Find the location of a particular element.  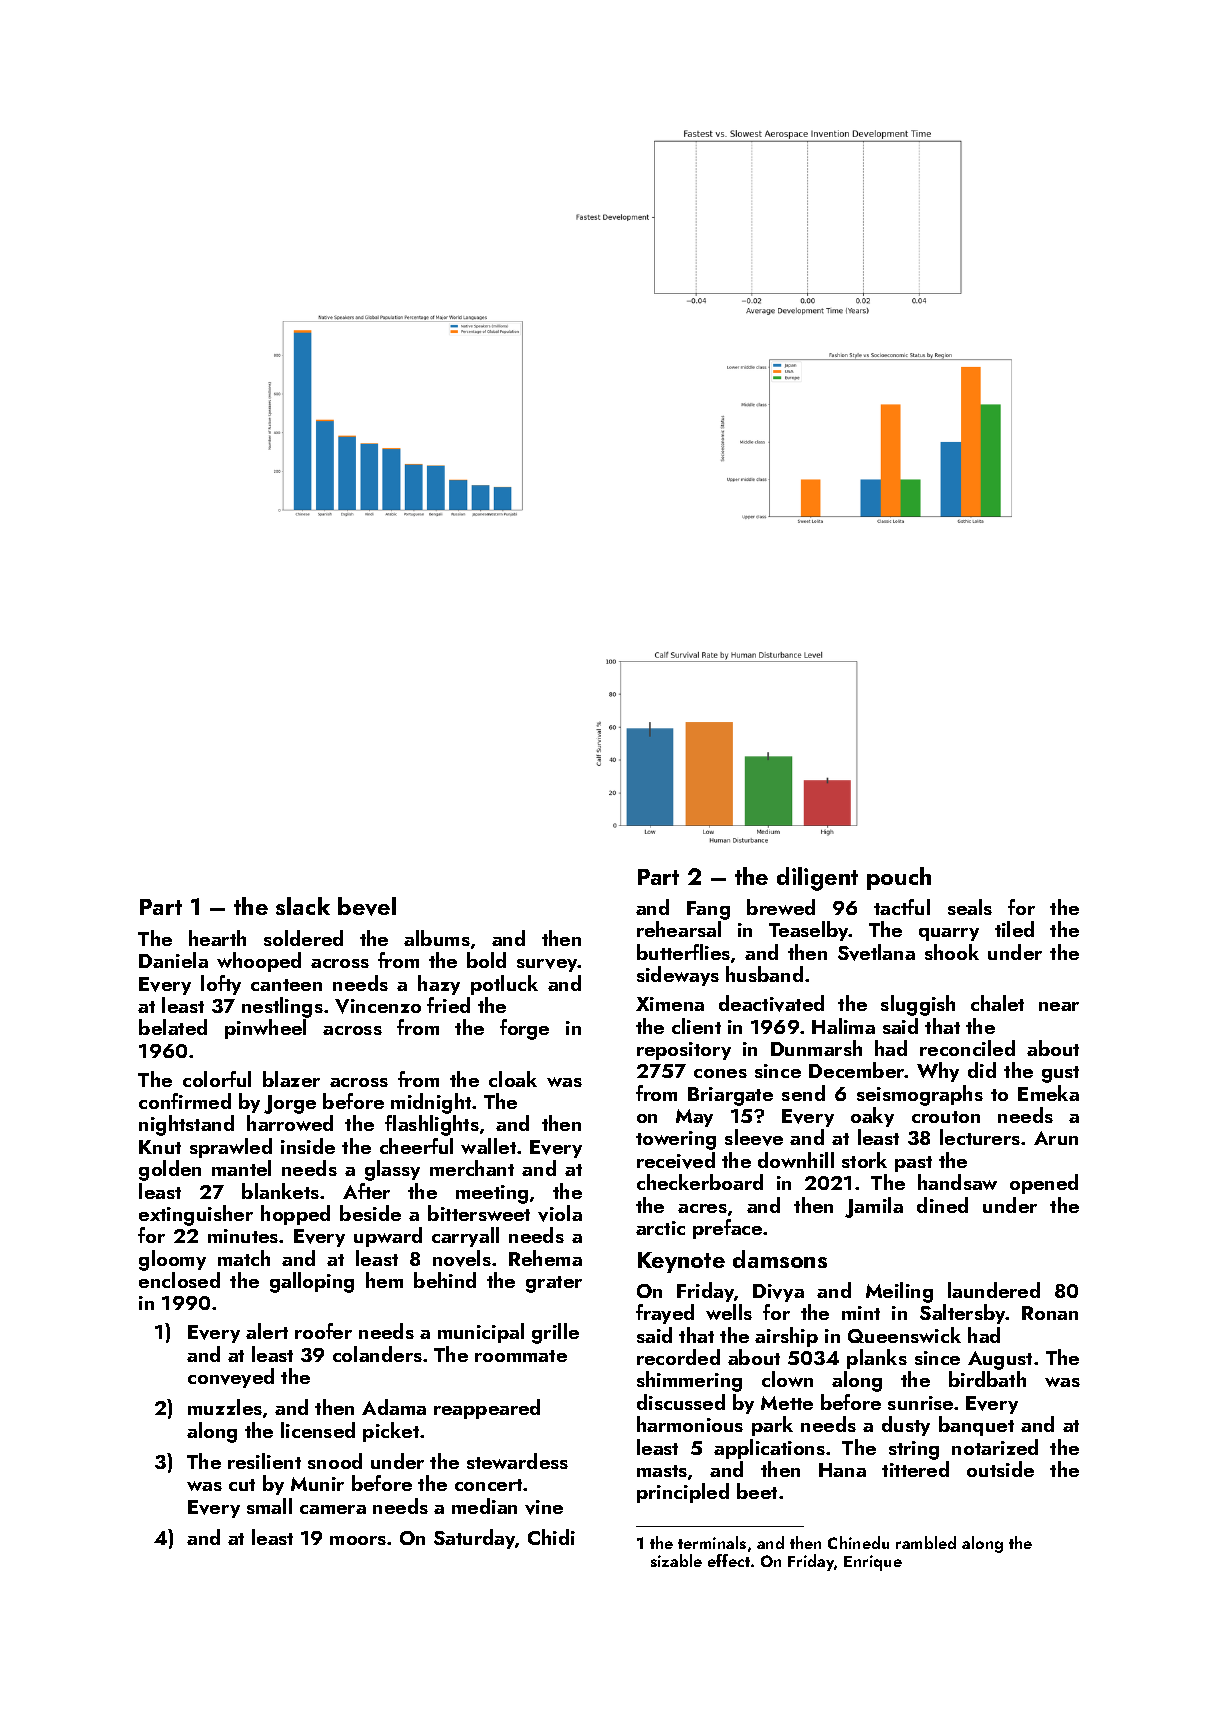

diligent is located at coordinates (817, 879).
